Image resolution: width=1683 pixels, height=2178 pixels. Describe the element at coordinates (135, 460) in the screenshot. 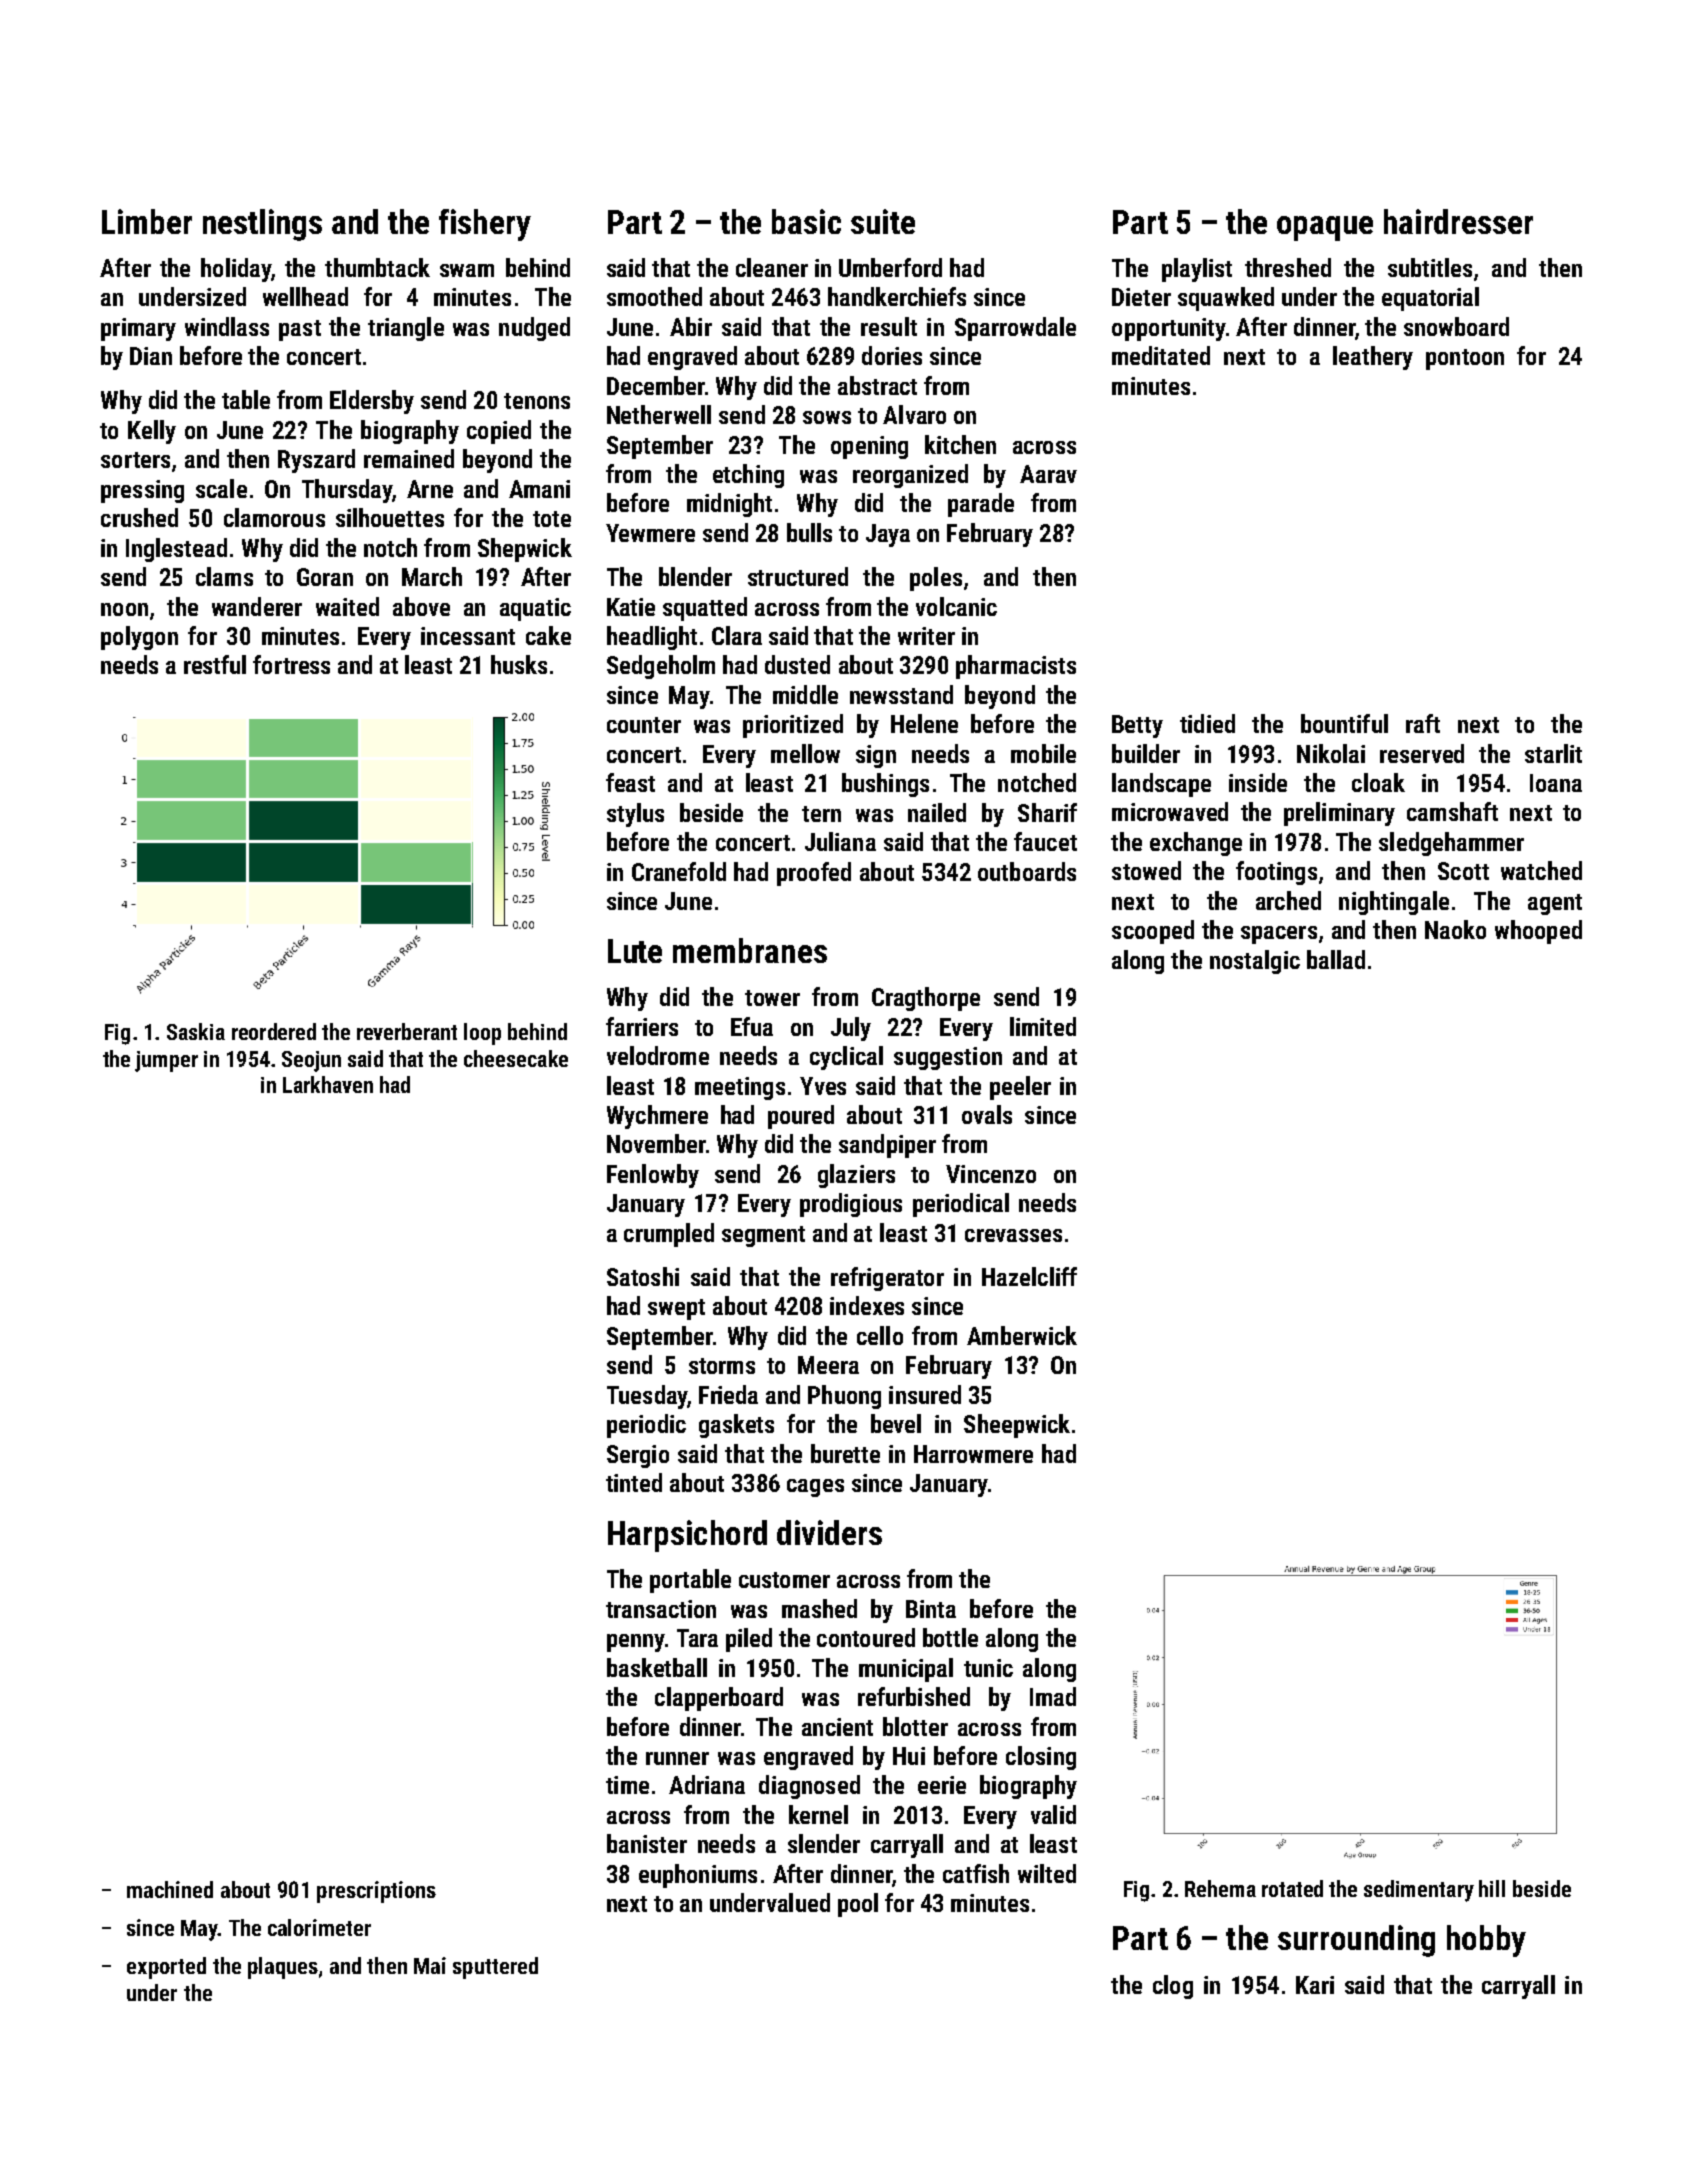

I see `sorters` at that location.
